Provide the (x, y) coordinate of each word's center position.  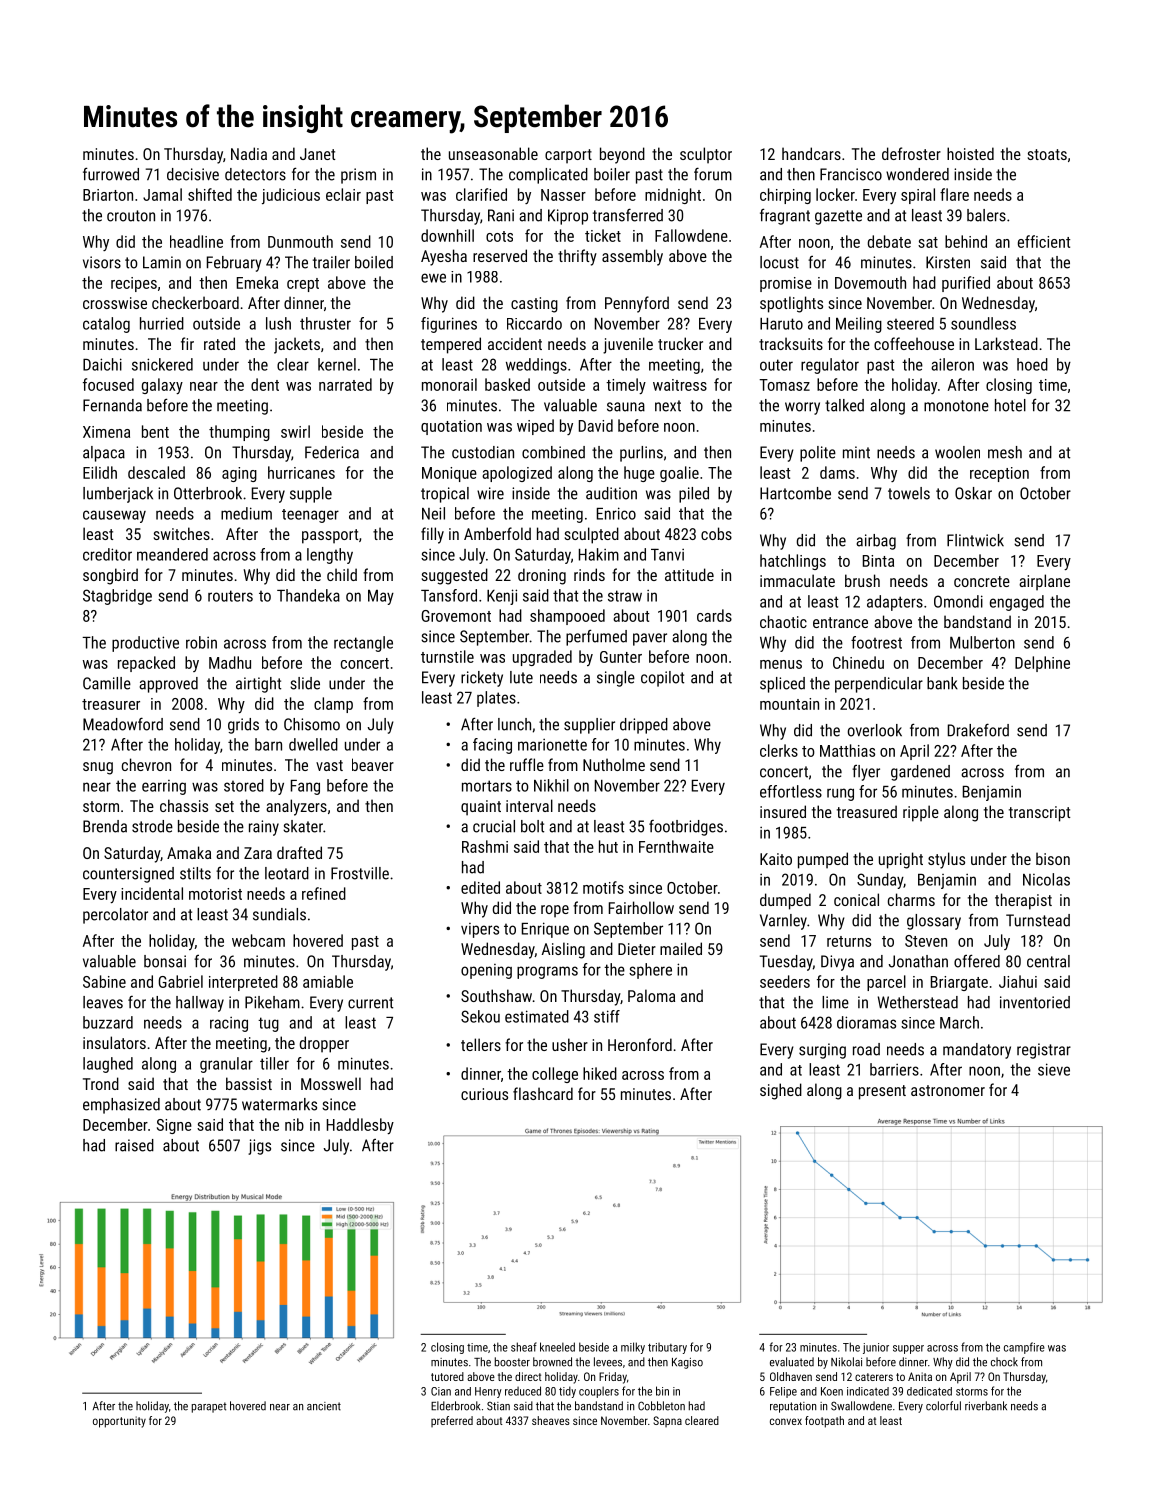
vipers (480, 930)
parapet (209, 1407)
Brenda (105, 826)
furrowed (111, 174)
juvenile (628, 345)
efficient (1044, 241)
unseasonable (493, 153)
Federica (332, 452)
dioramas (866, 1022)
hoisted (970, 153)
